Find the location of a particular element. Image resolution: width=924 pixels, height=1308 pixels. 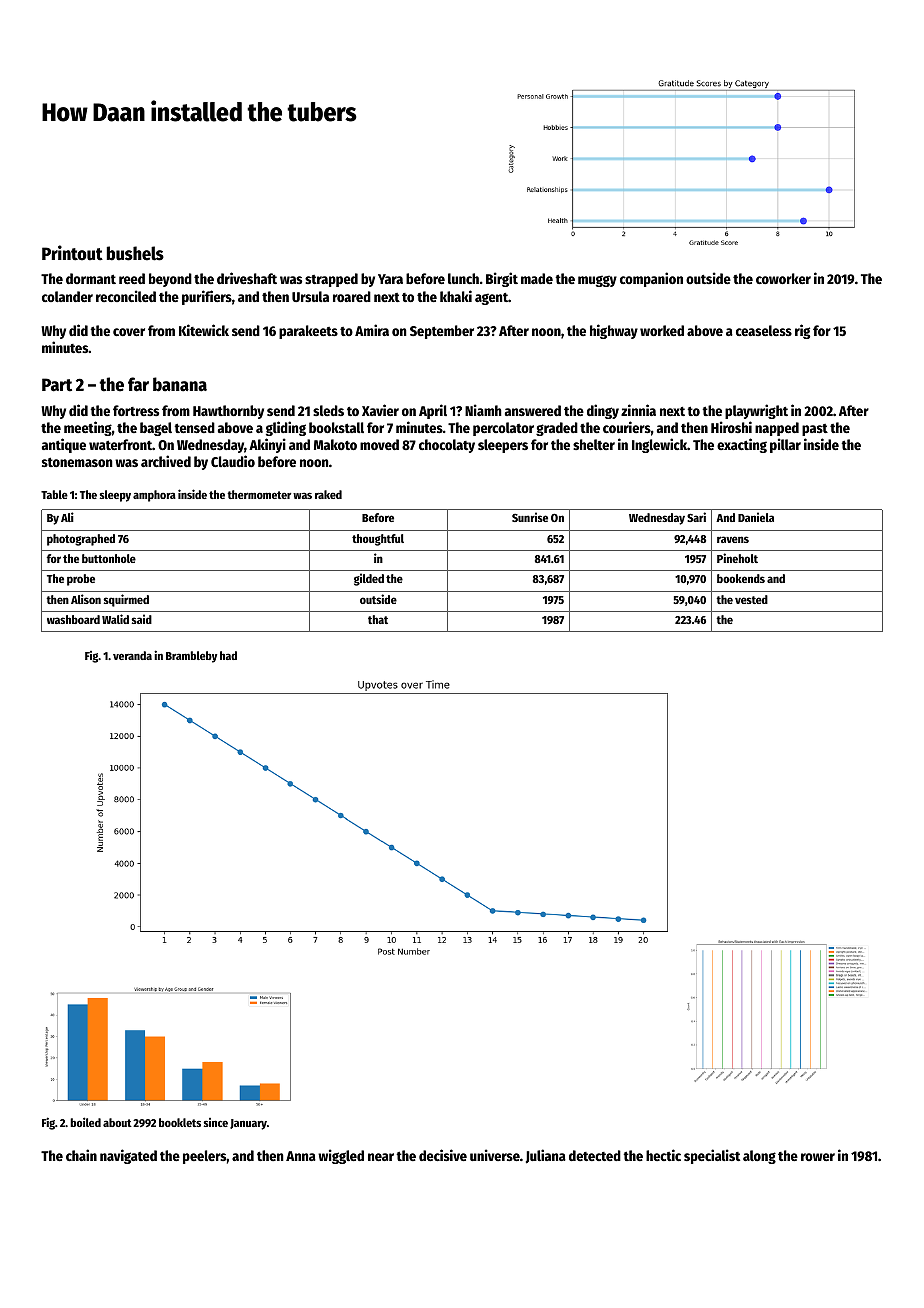

vested is located at coordinates (751, 599).
